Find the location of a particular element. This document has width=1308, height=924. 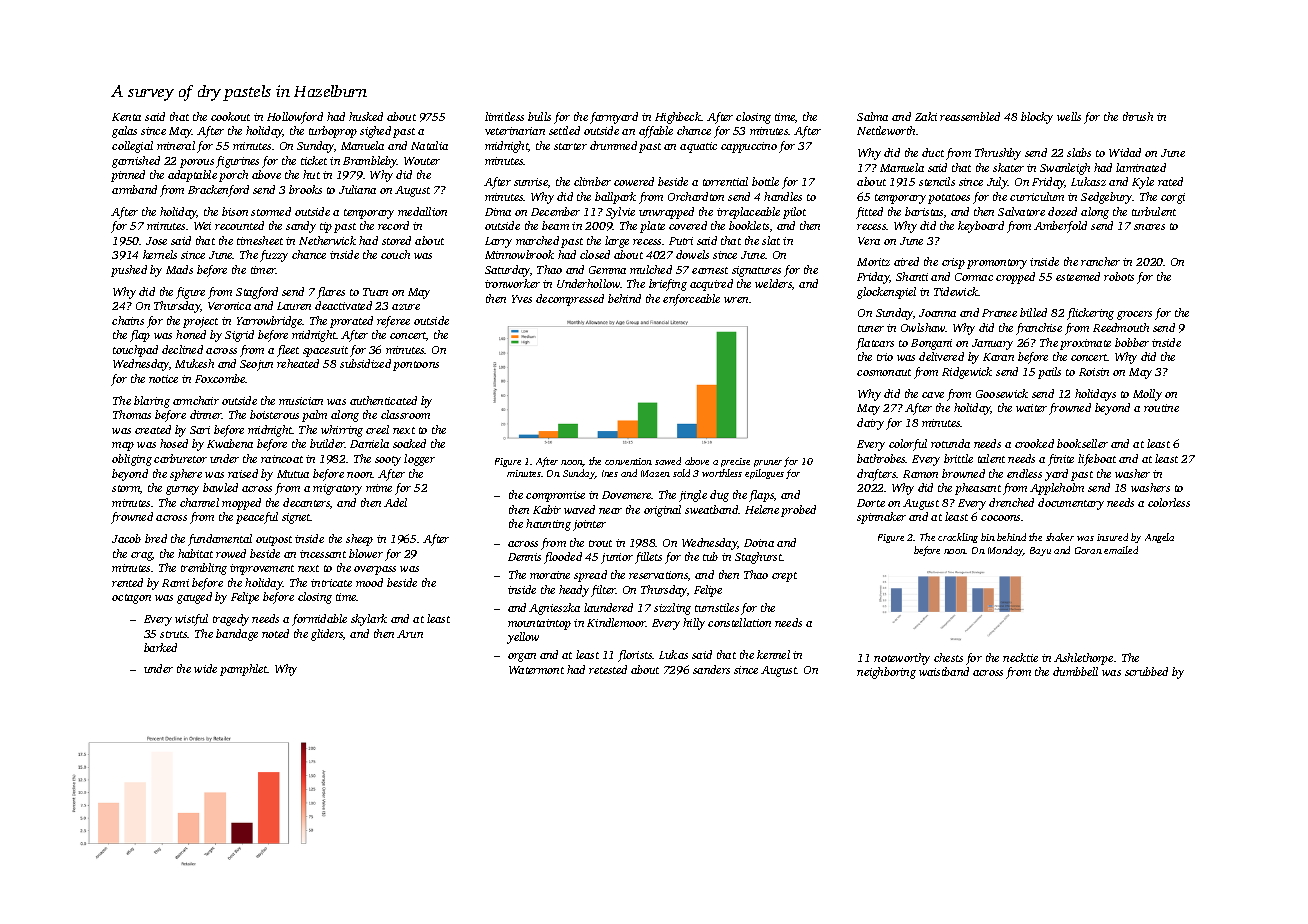

referee is located at coordinates (393, 322).
